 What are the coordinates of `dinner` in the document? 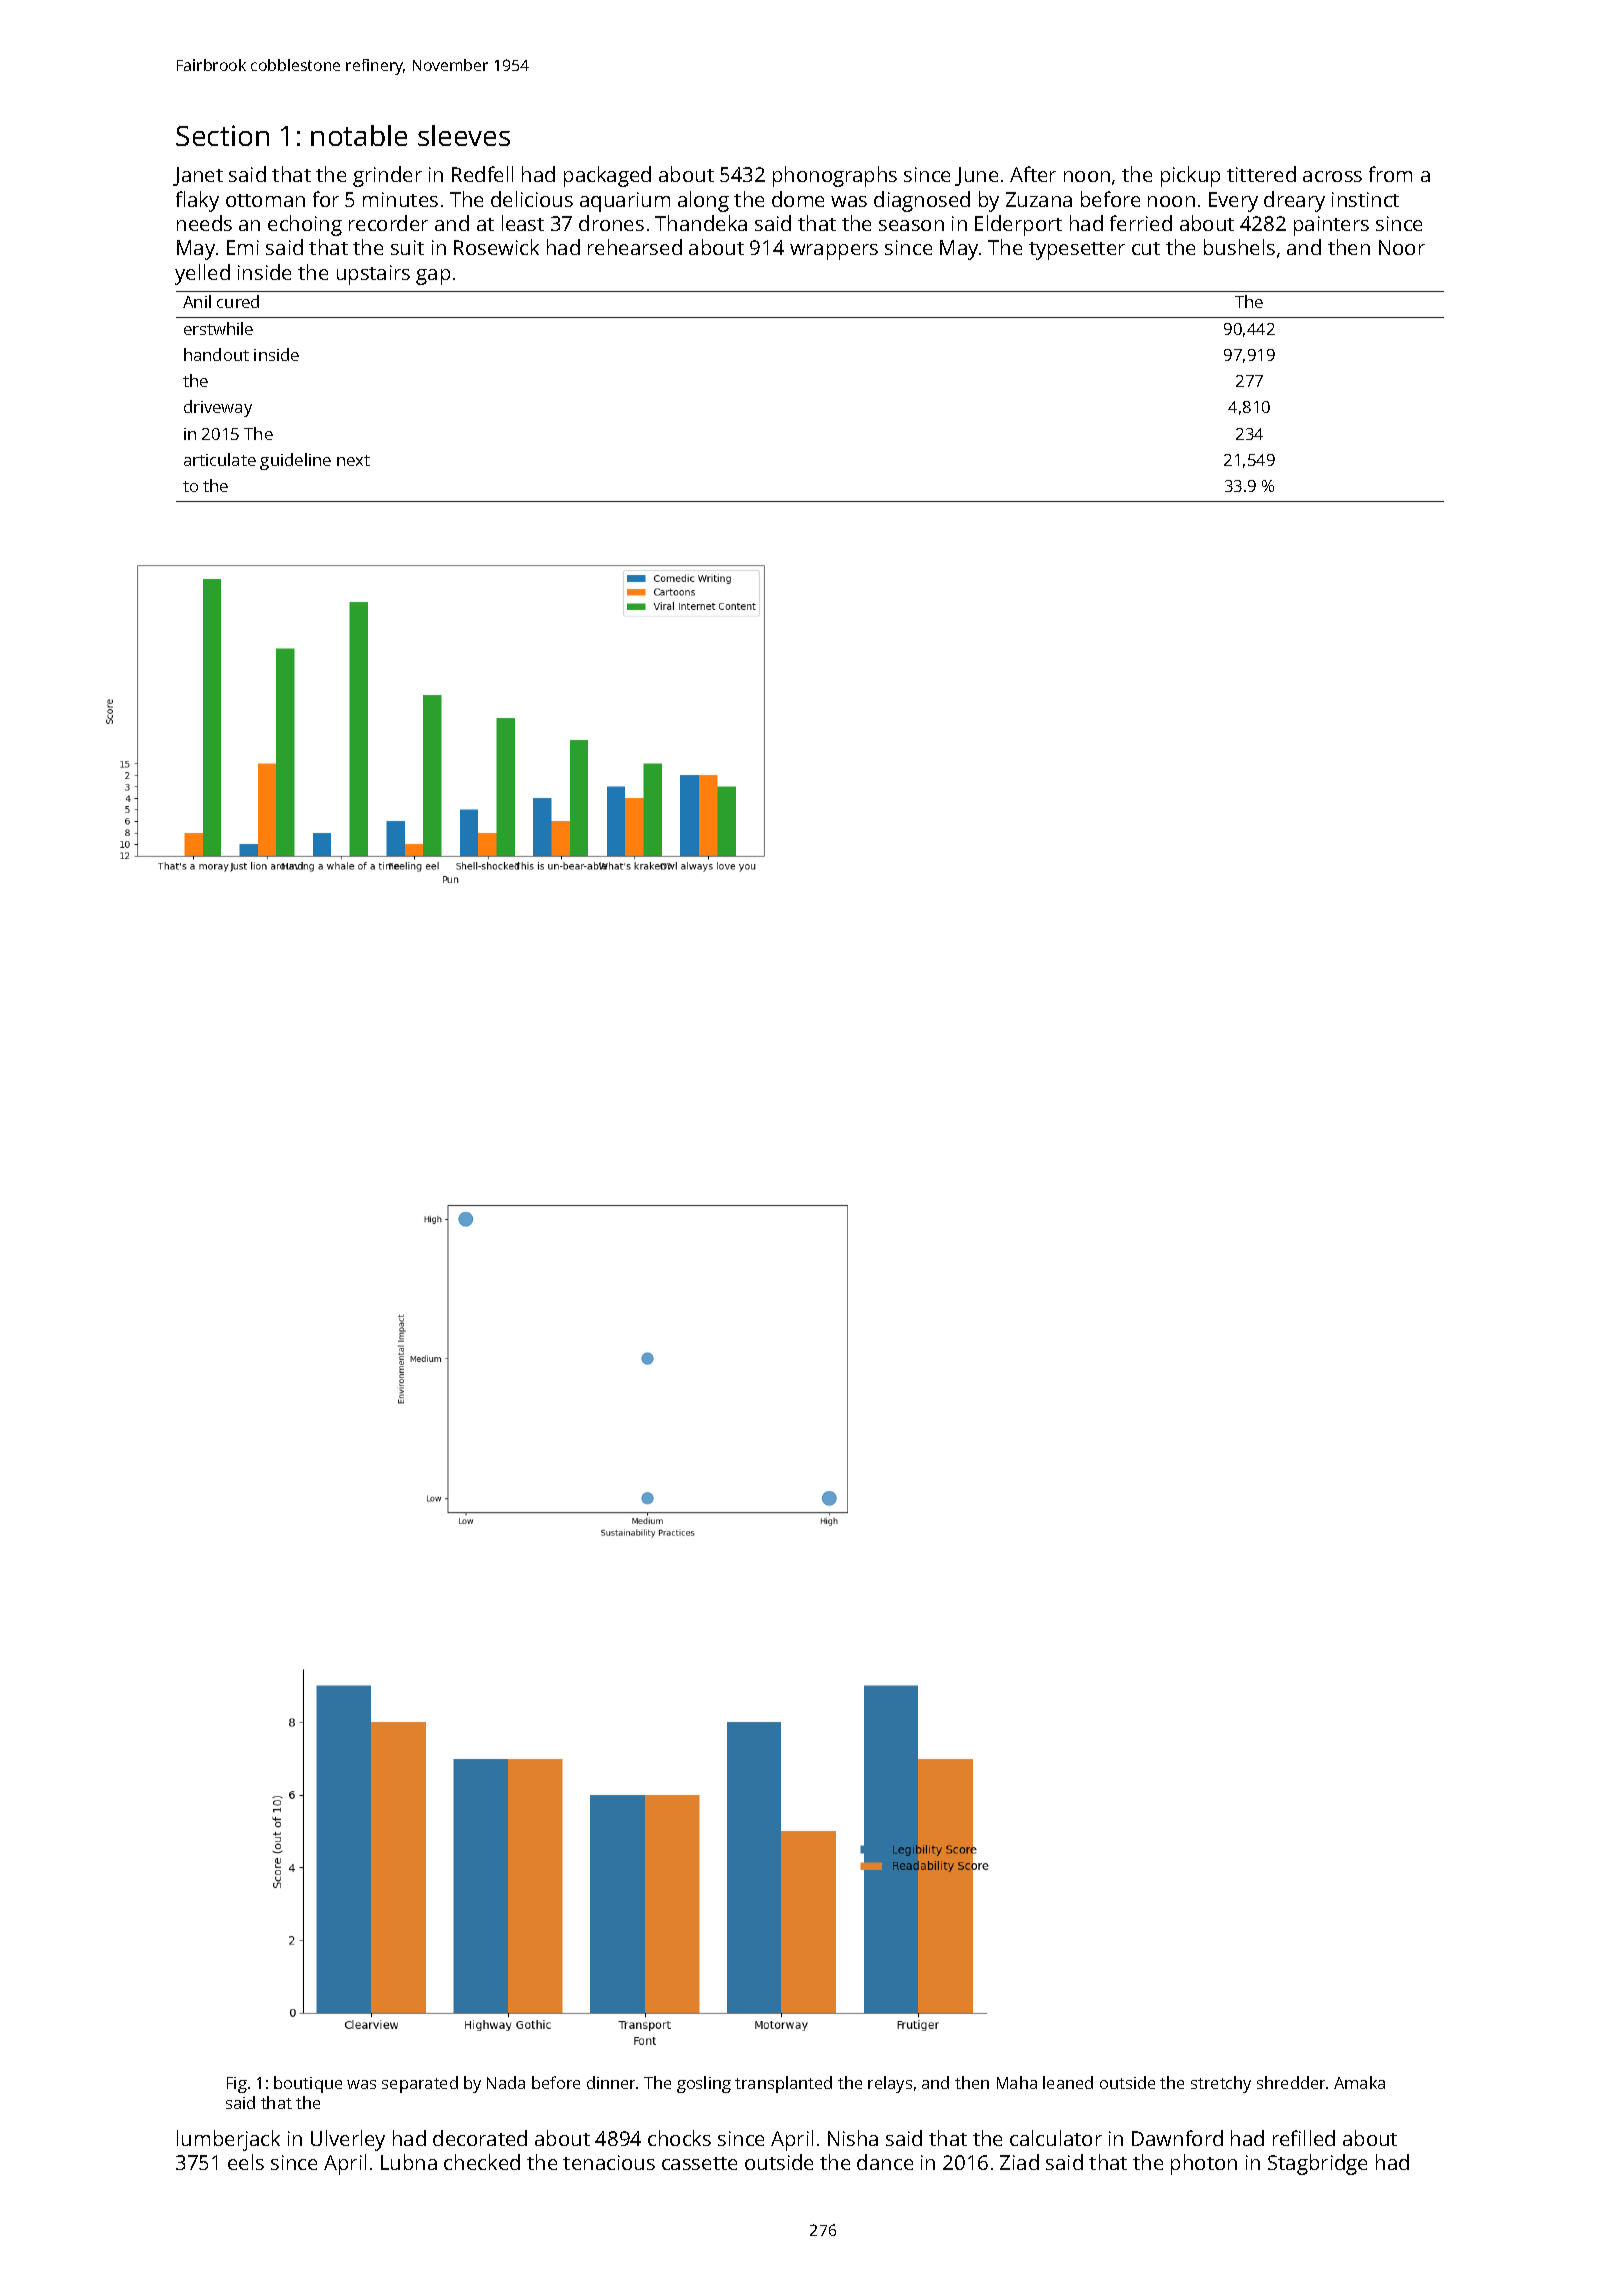 It's located at (612, 2082).
